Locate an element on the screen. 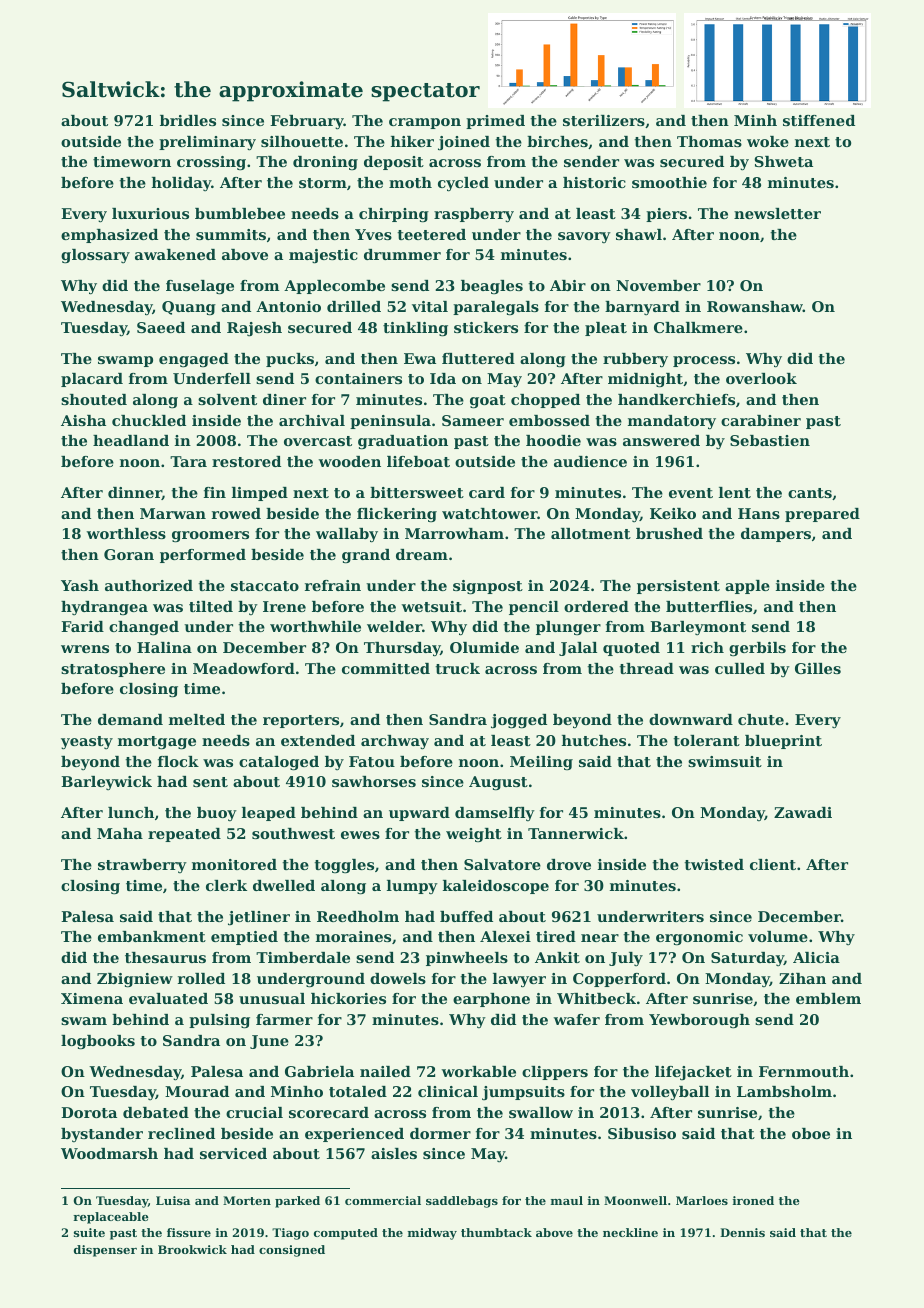  ergonomic is located at coordinates (699, 938).
